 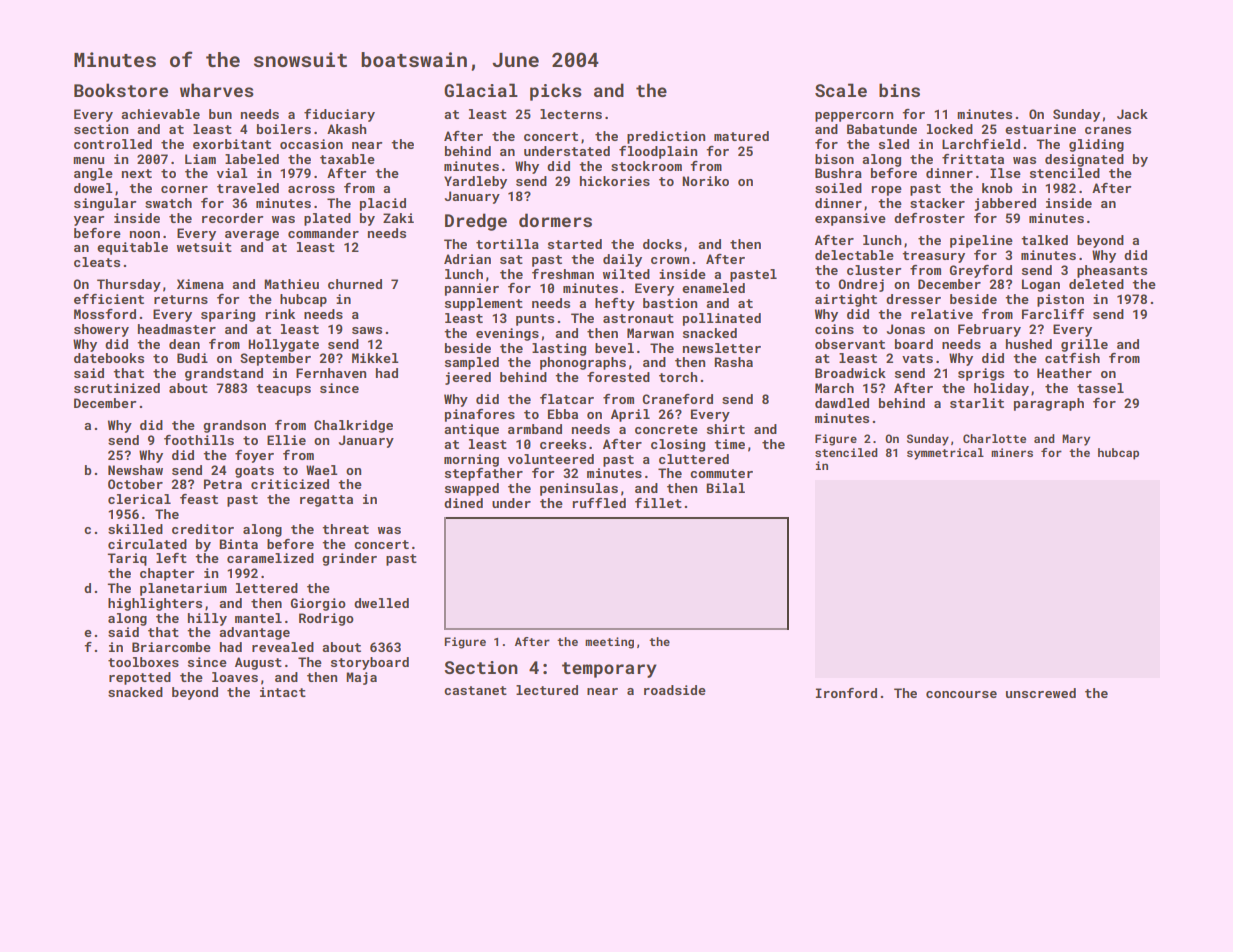 What do you see at coordinates (1041, 693) in the image?
I see `unscrewed` at bounding box center [1041, 693].
